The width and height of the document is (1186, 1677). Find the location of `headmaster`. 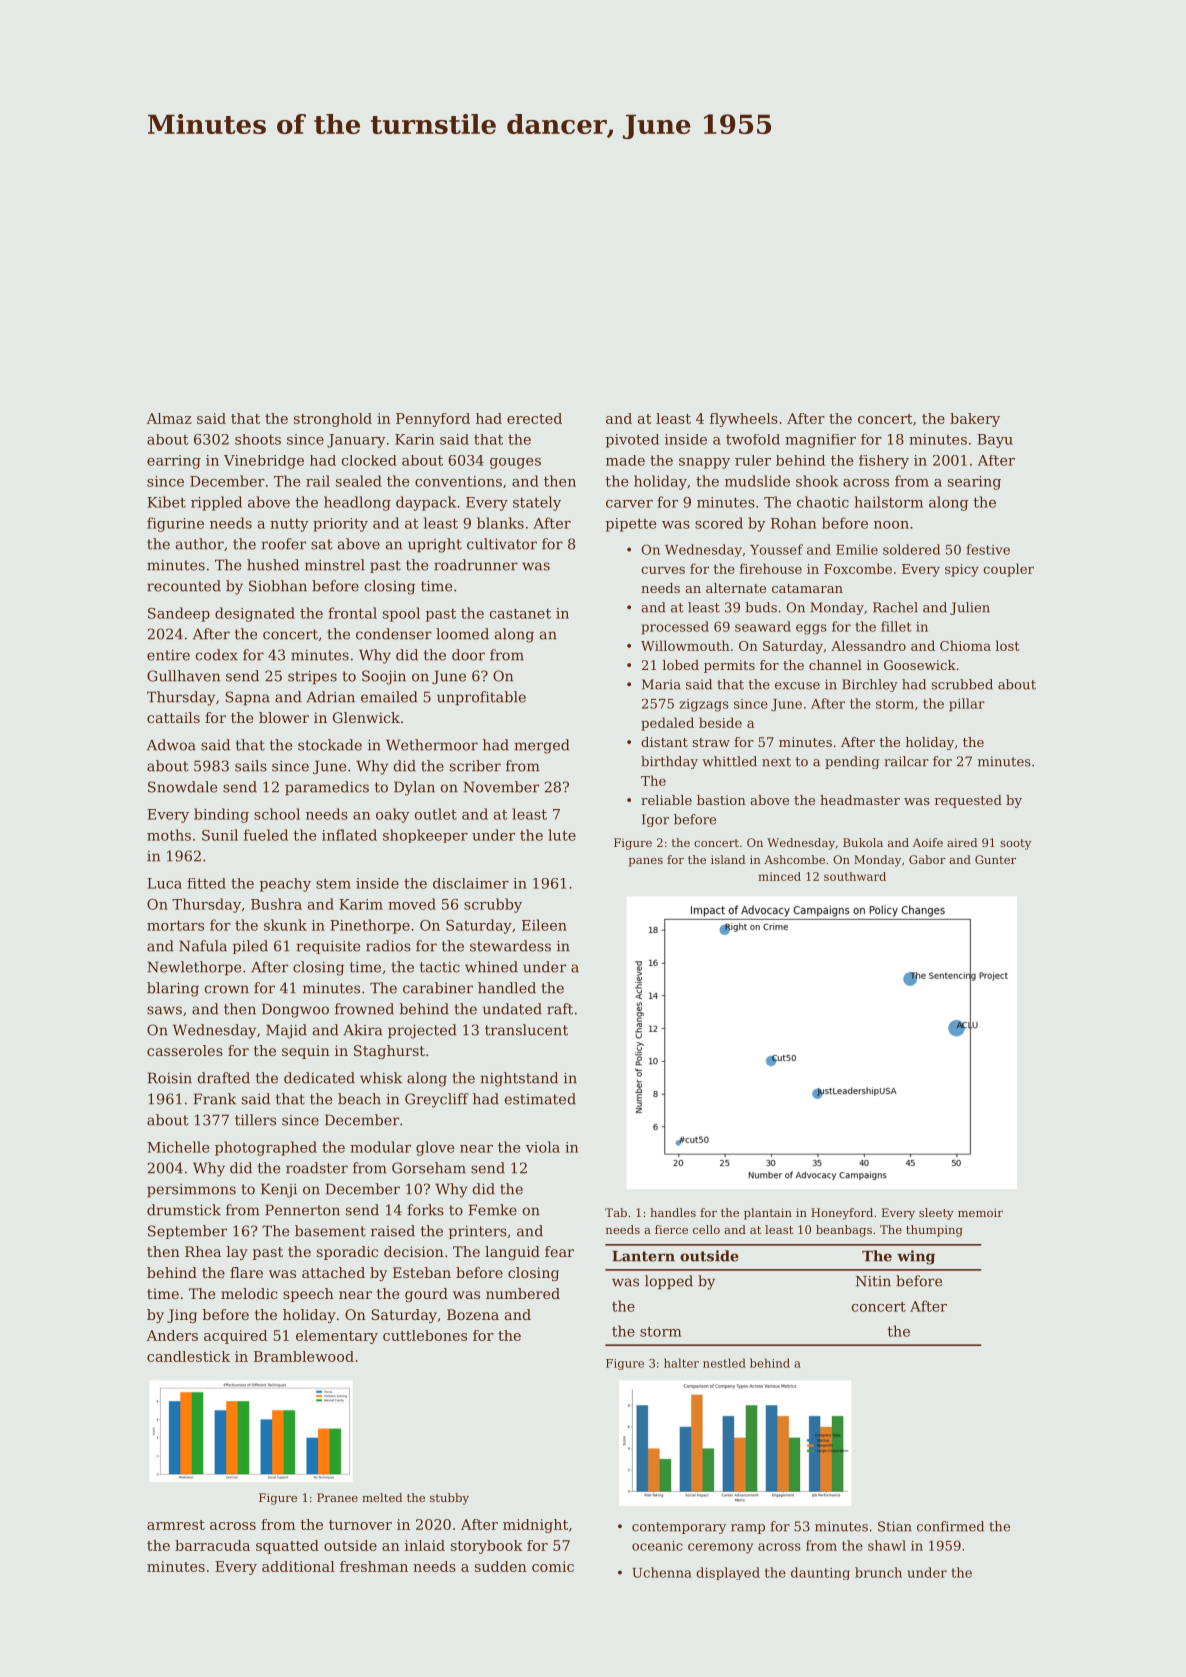

headmaster is located at coordinates (860, 800).
